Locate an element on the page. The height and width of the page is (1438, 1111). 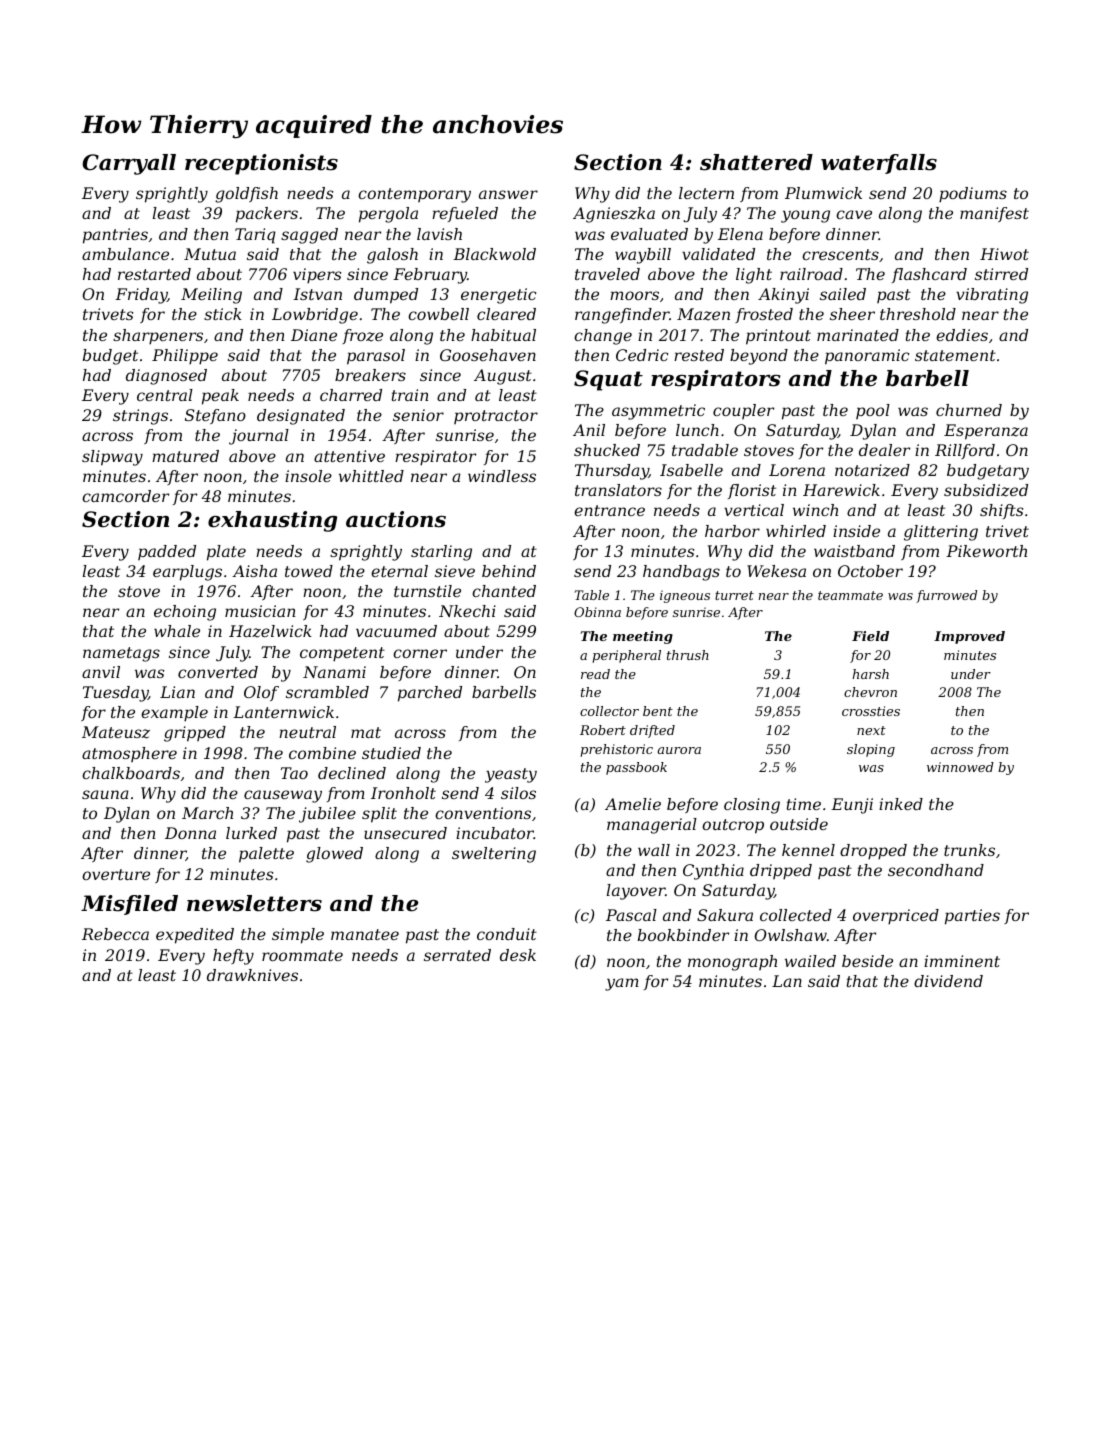
yam is located at coordinates (622, 984).
